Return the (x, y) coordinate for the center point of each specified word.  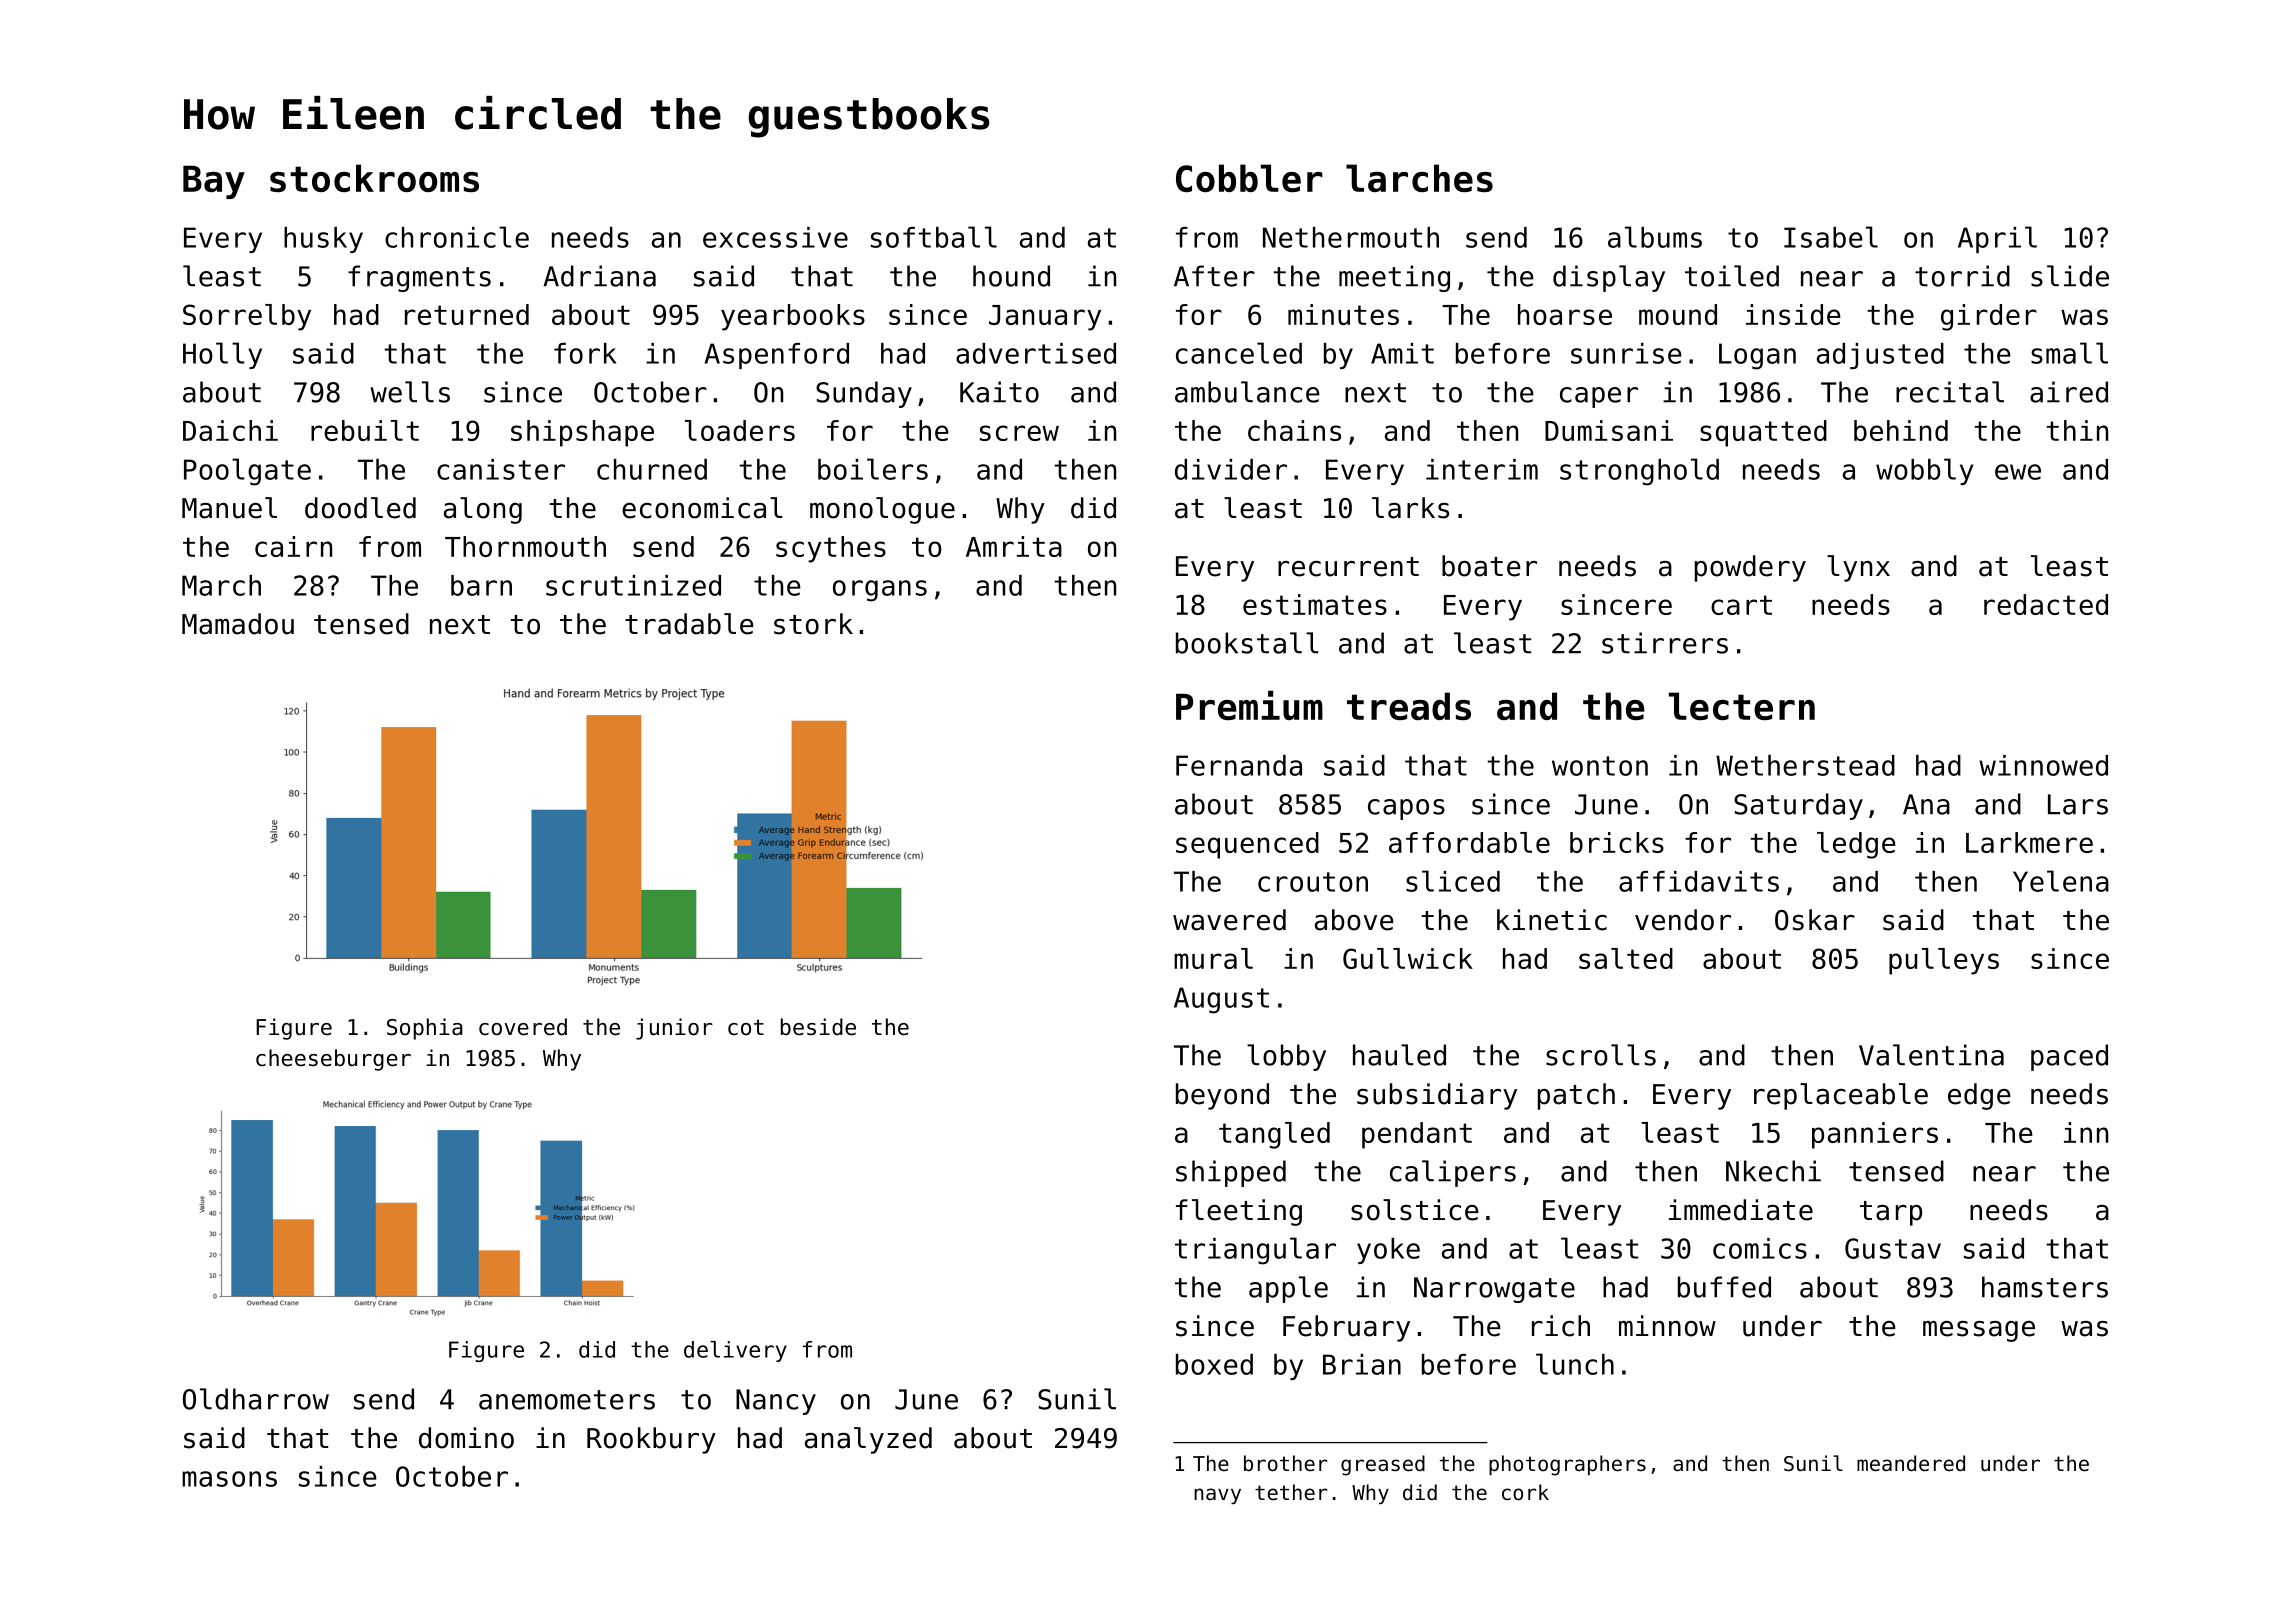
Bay (214, 182)
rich (1561, 1326)
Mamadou (238, 624)
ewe (2018, 472)
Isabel (1831, 237)
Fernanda (1239, 765)
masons (229, 1479)
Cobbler (1249, 178)
